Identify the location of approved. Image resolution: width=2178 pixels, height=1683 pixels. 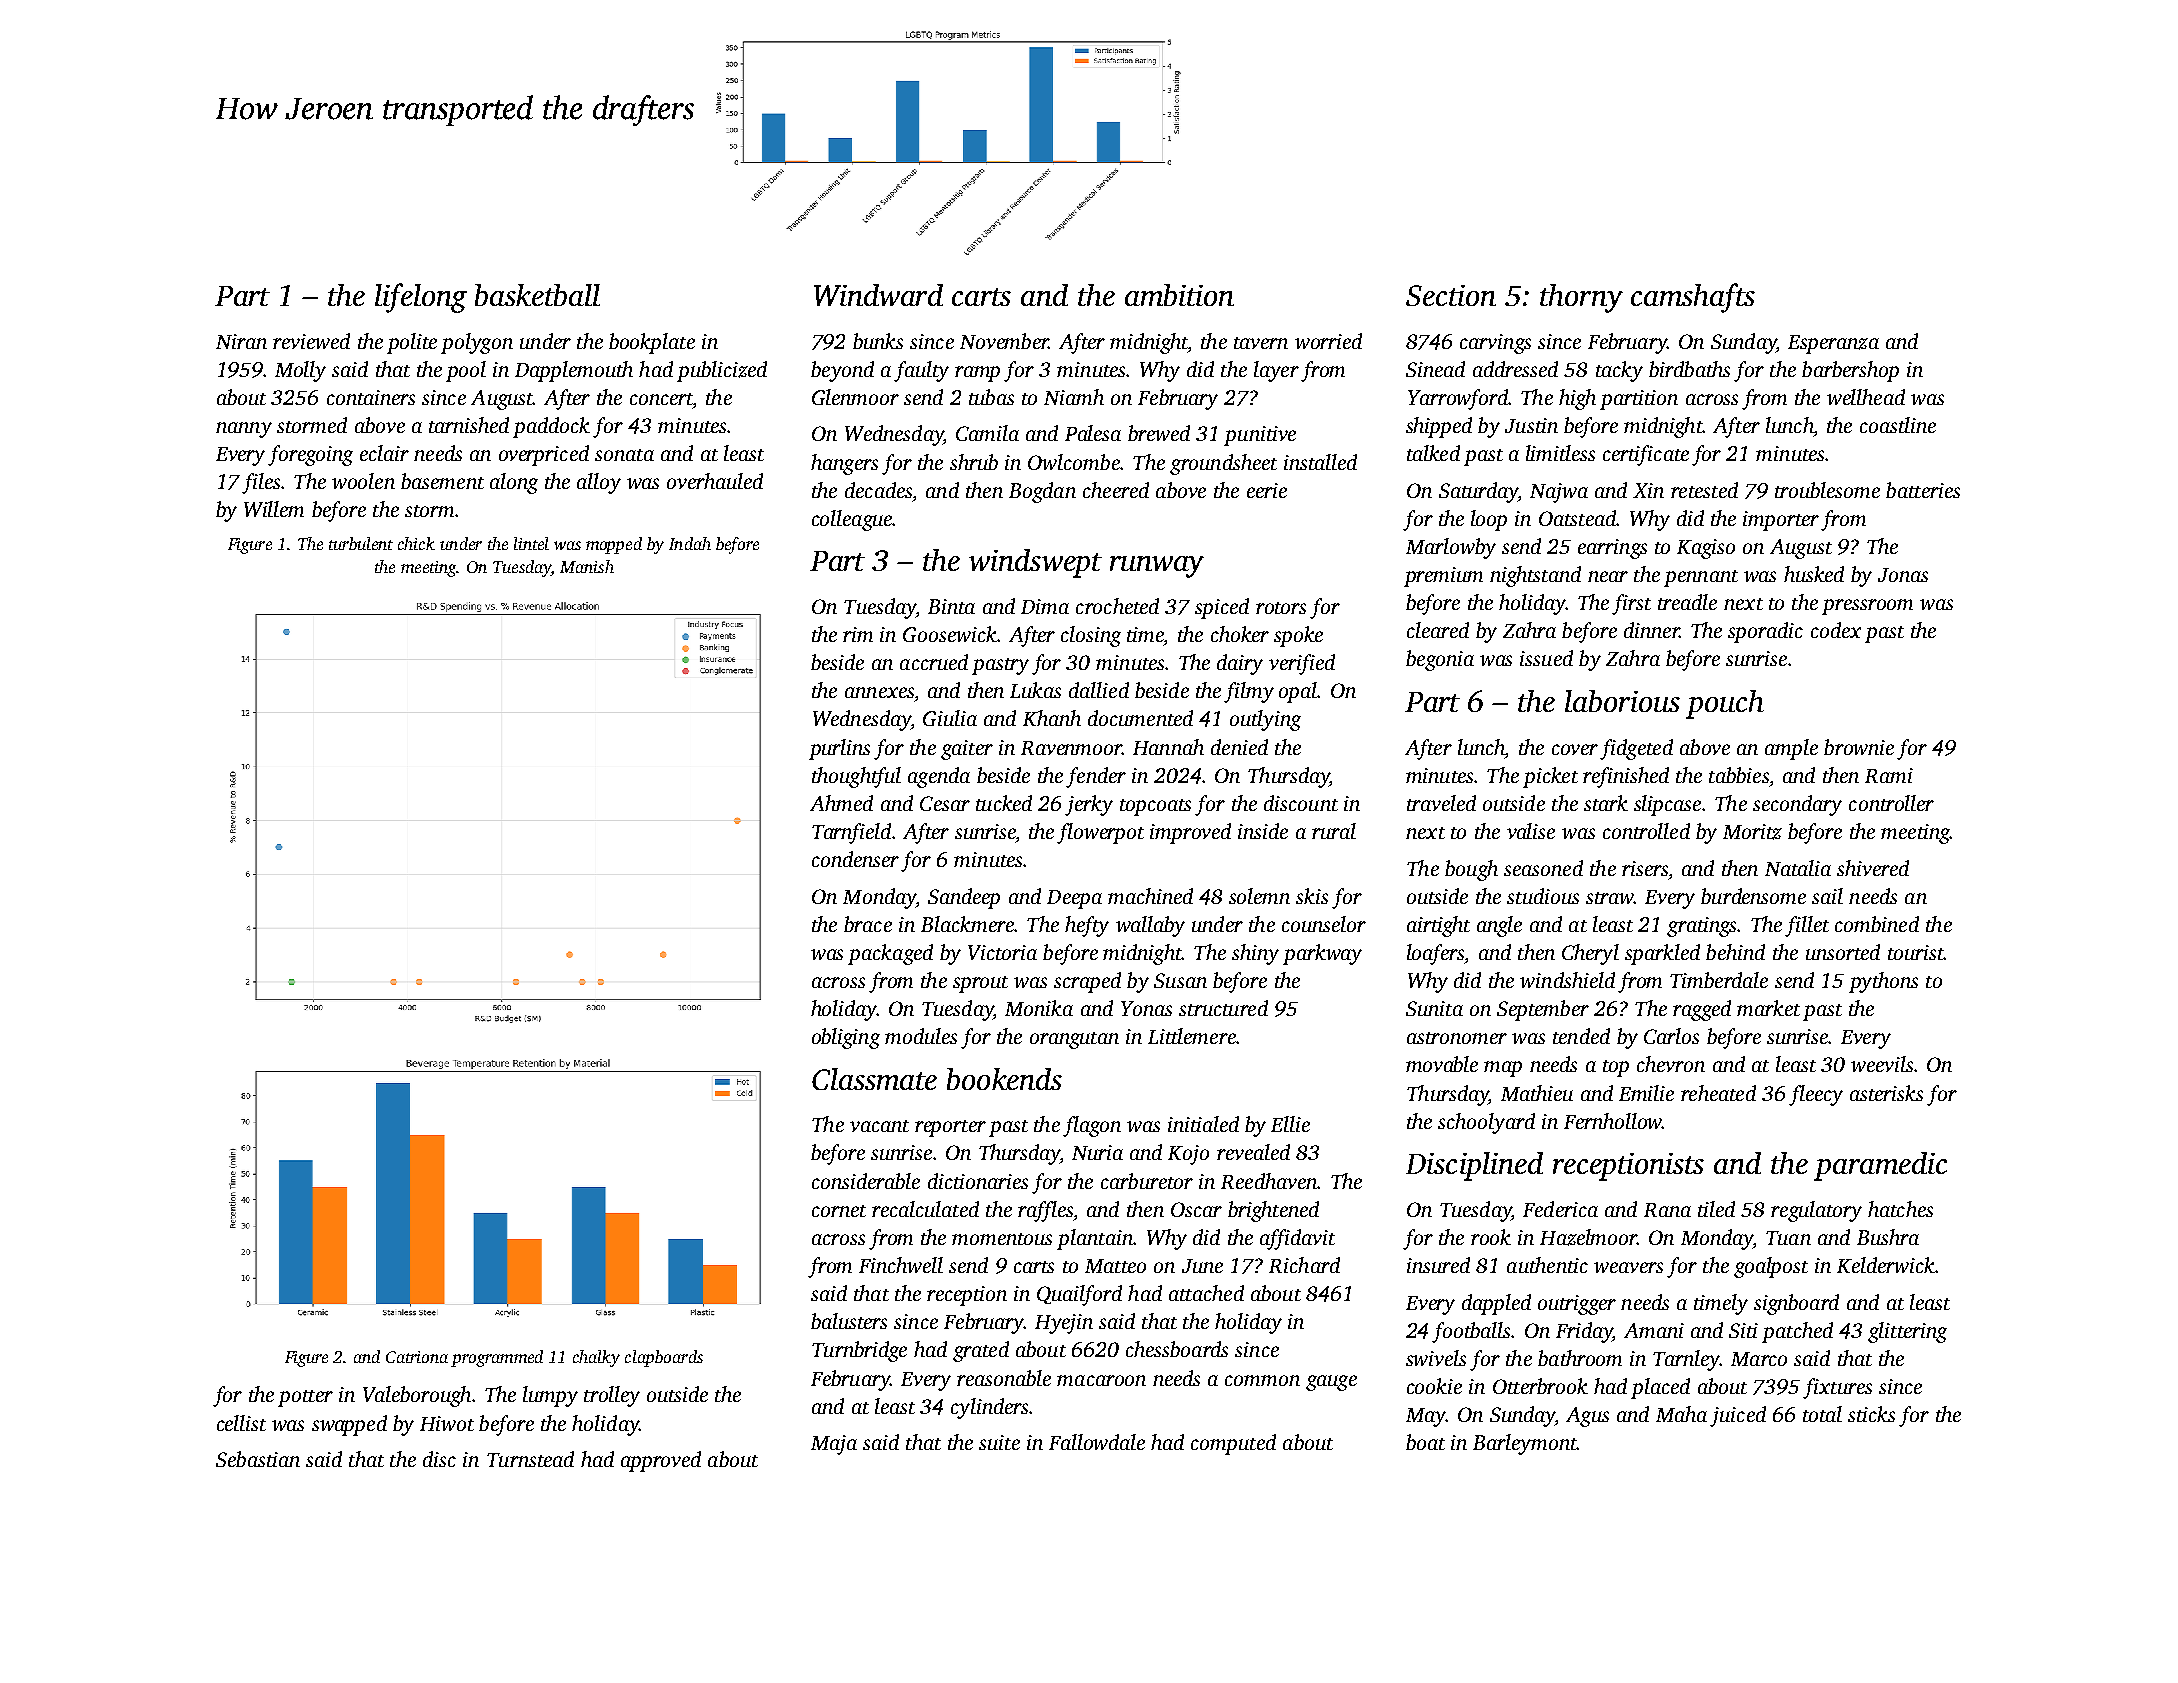
(661, 1461).
